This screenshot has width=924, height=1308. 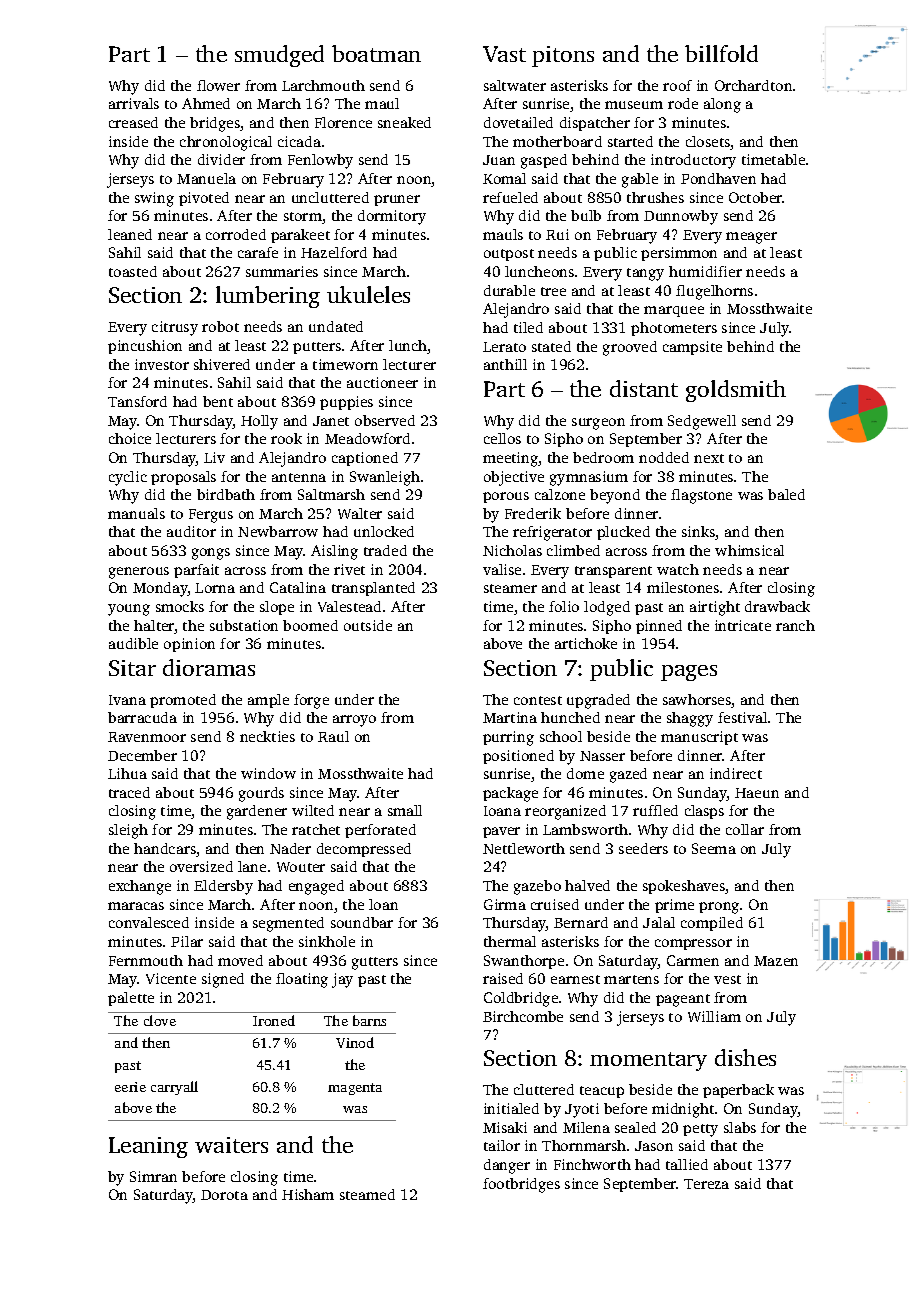 What do you see at coordinates (308, 1194) in the screenshot?
I see `Hisham` at bounding box center [308, 1194].
